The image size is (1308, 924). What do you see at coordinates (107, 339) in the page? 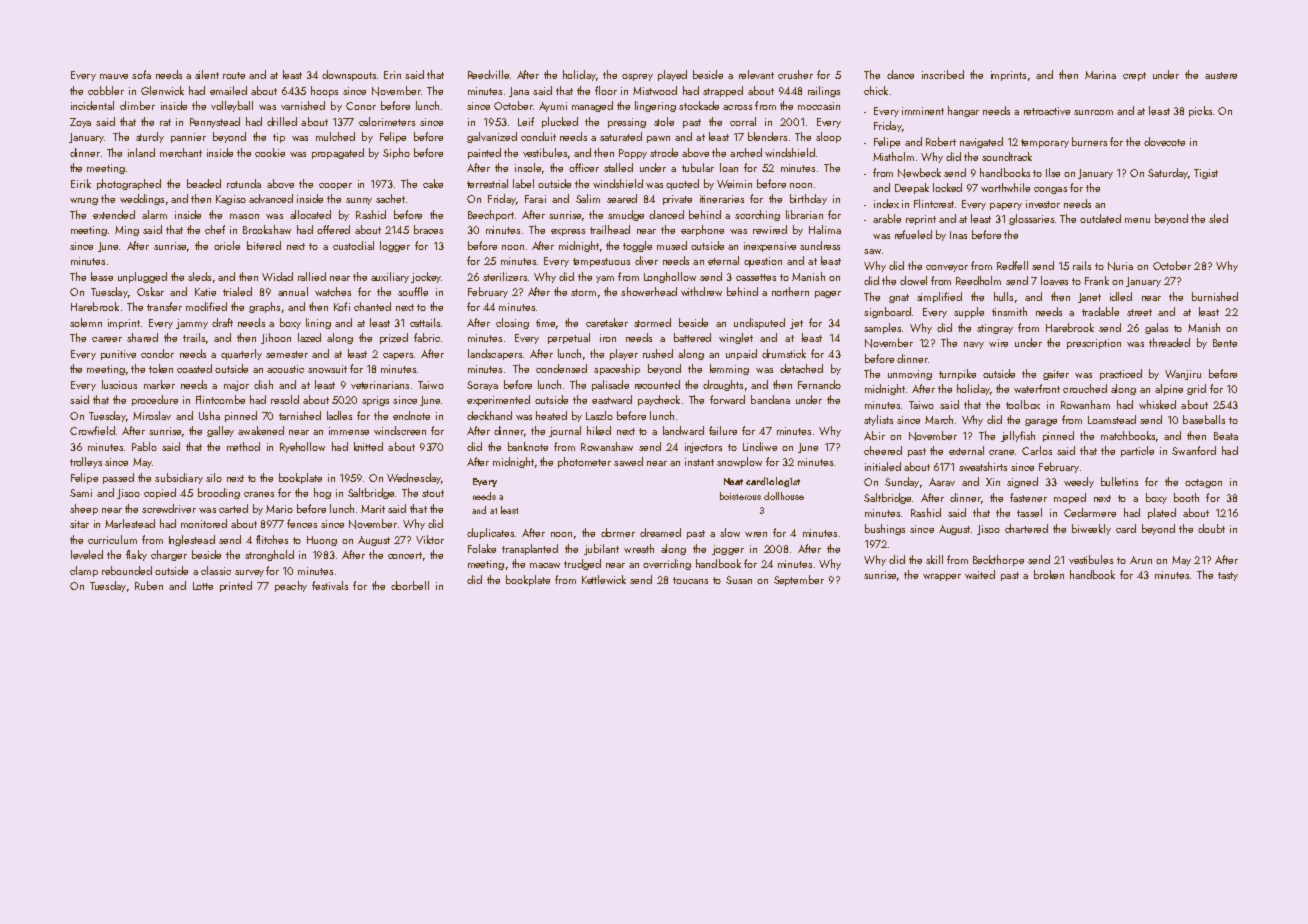
I see `career` at bounding box center [107, 339].
